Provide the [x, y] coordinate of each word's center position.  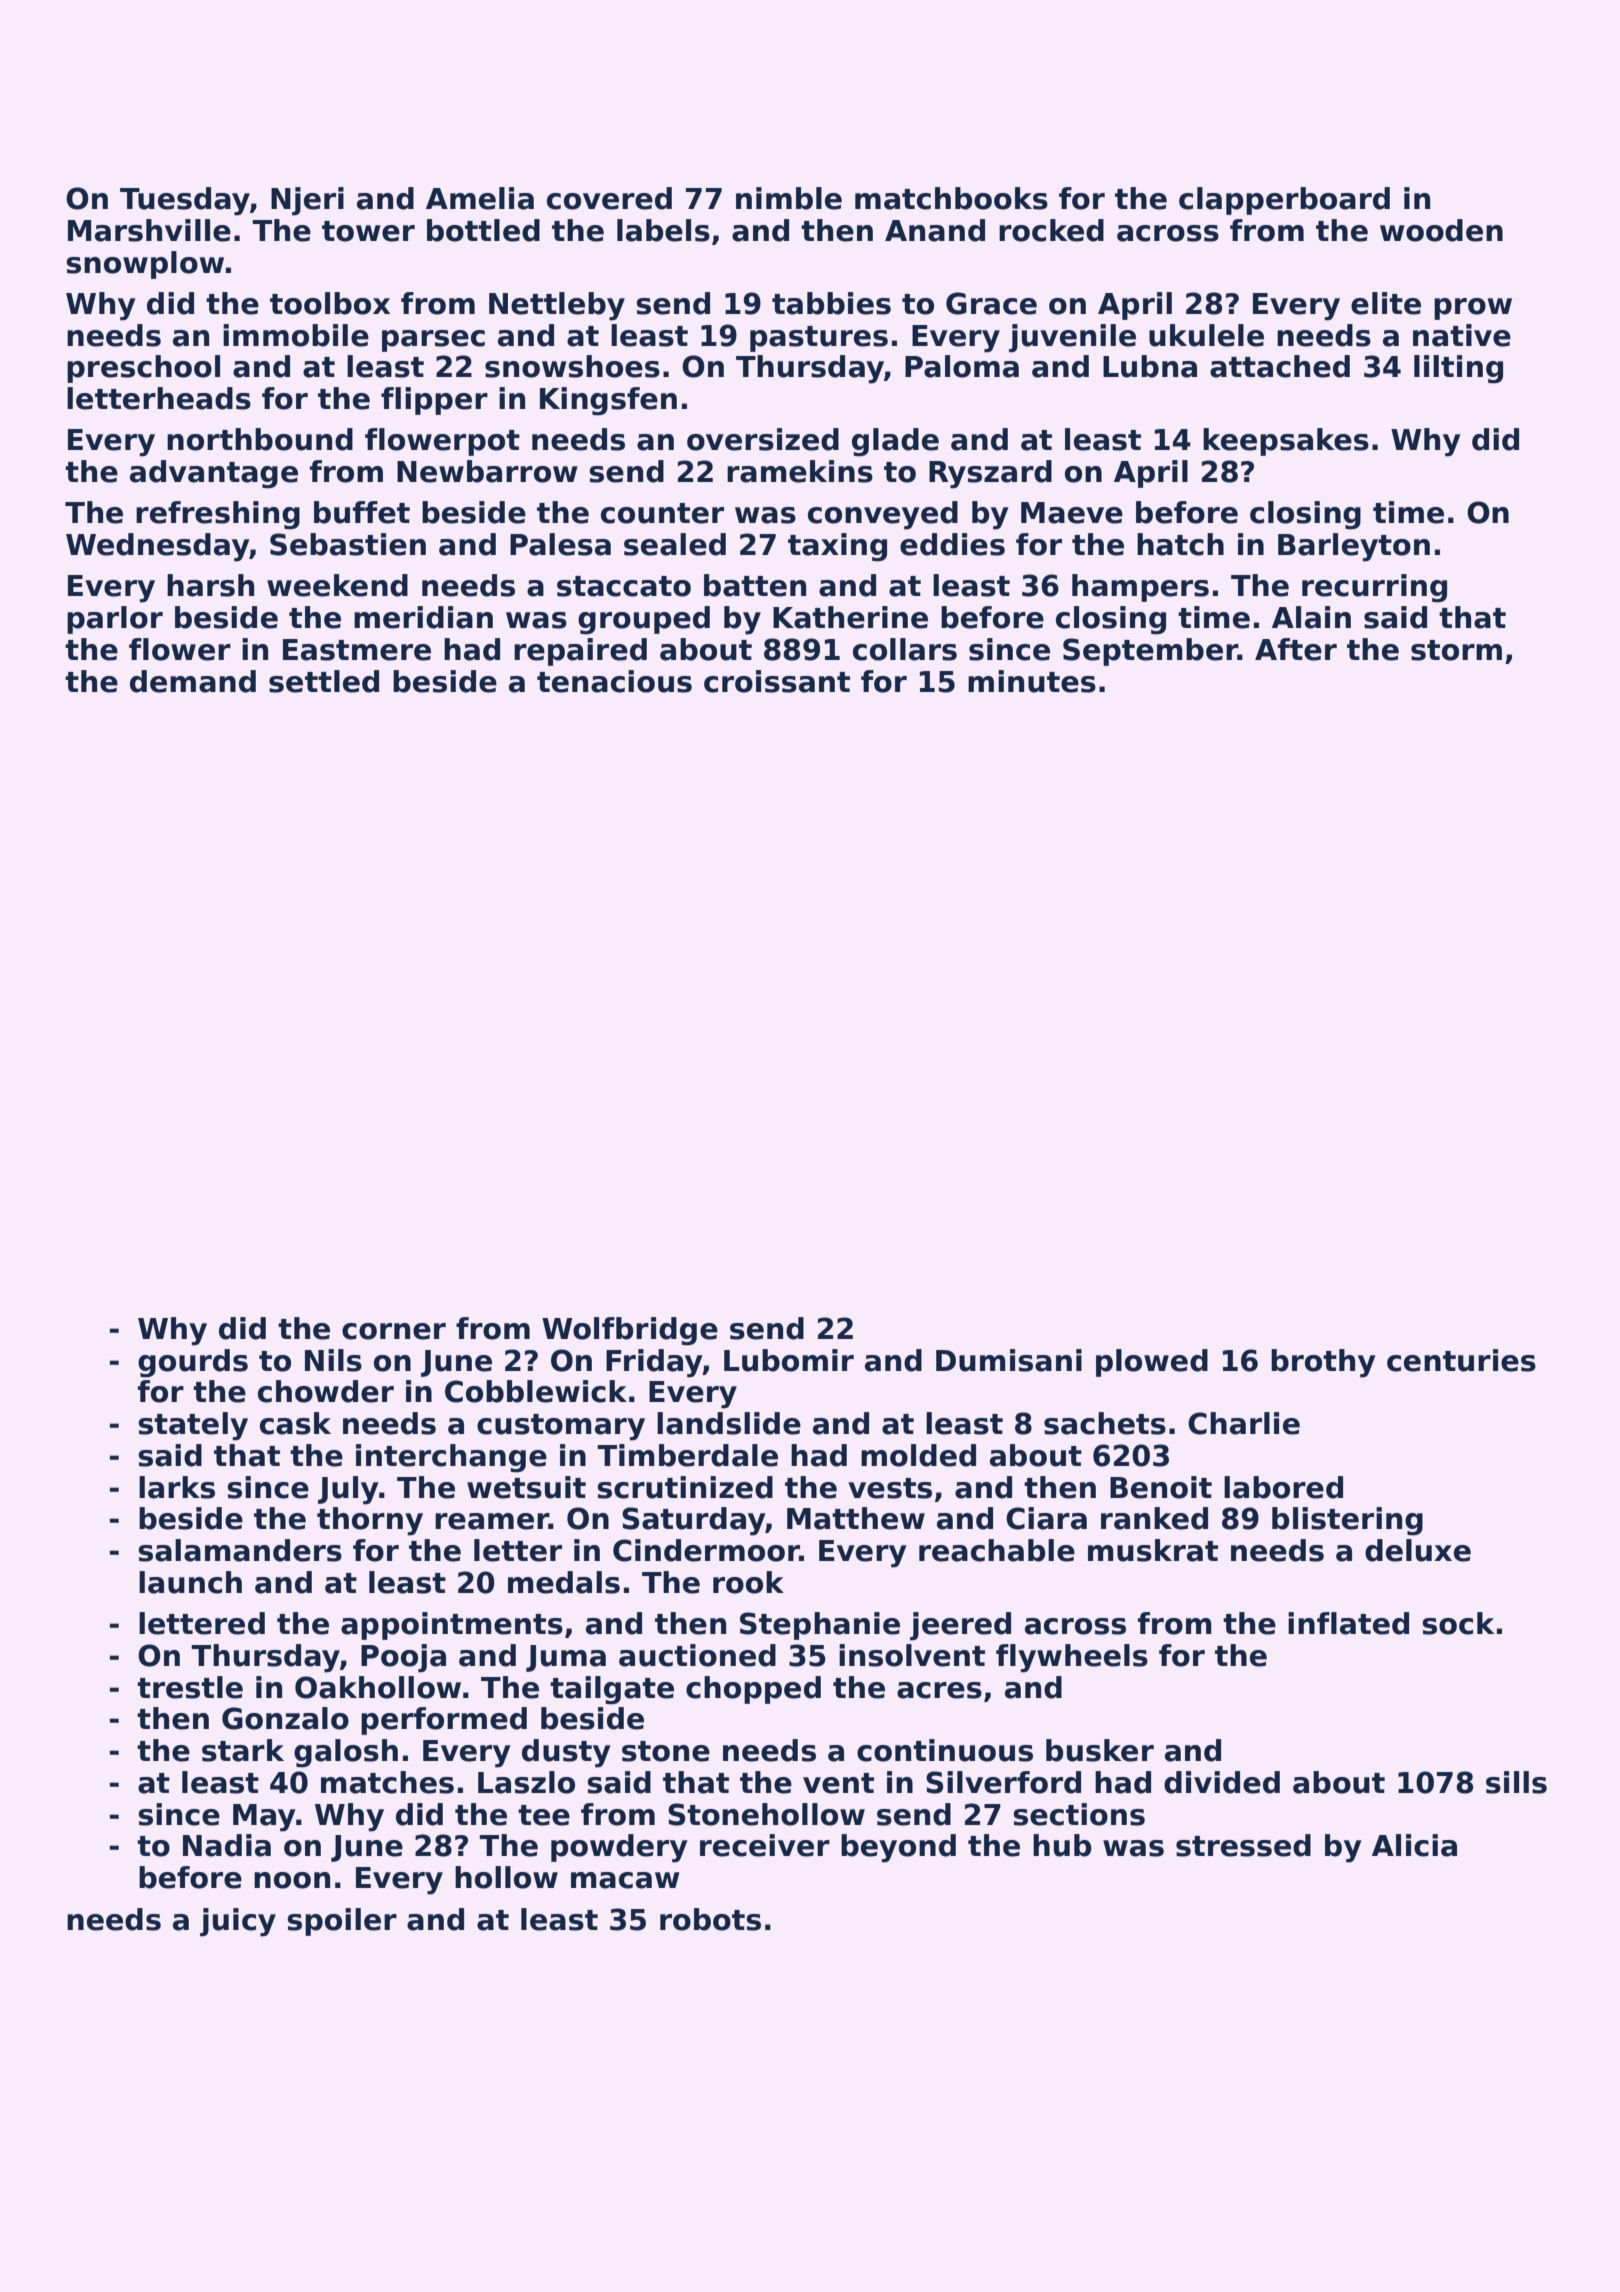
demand [193, 681]
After [1296, 649]
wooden [1441, 230]
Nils [333, 1360]
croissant [777, 681]
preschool [143, 369]
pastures [819, 339]
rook [748, 1582]
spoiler [342, 1922]
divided [1222, 1782]
